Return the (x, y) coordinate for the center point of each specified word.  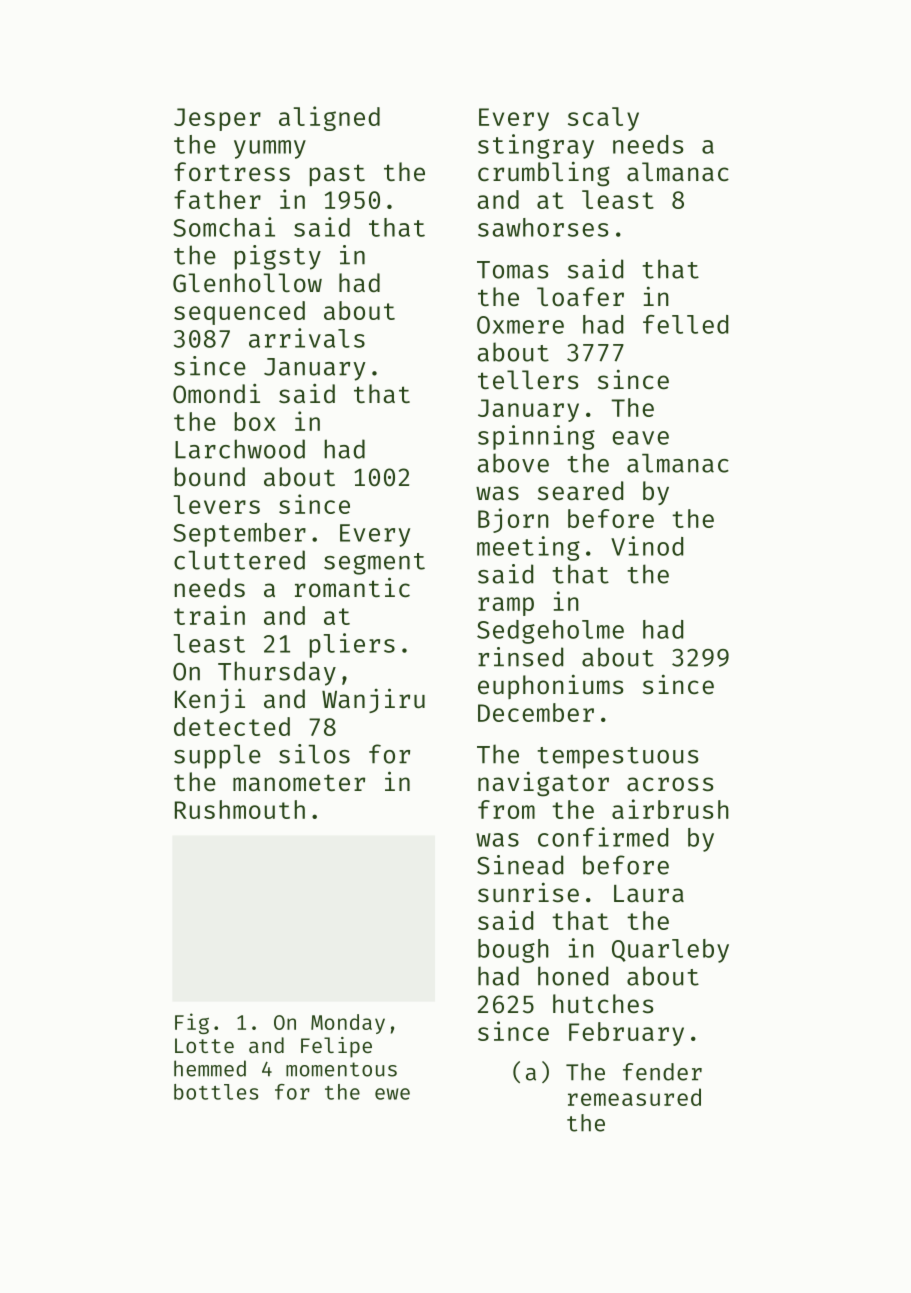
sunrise (528, 892)
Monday (348, 1024)
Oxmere (520, 325)
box (255, 421)
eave (641, 438)
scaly (603, 119)
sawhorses (543, 227)
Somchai (224, 227)
